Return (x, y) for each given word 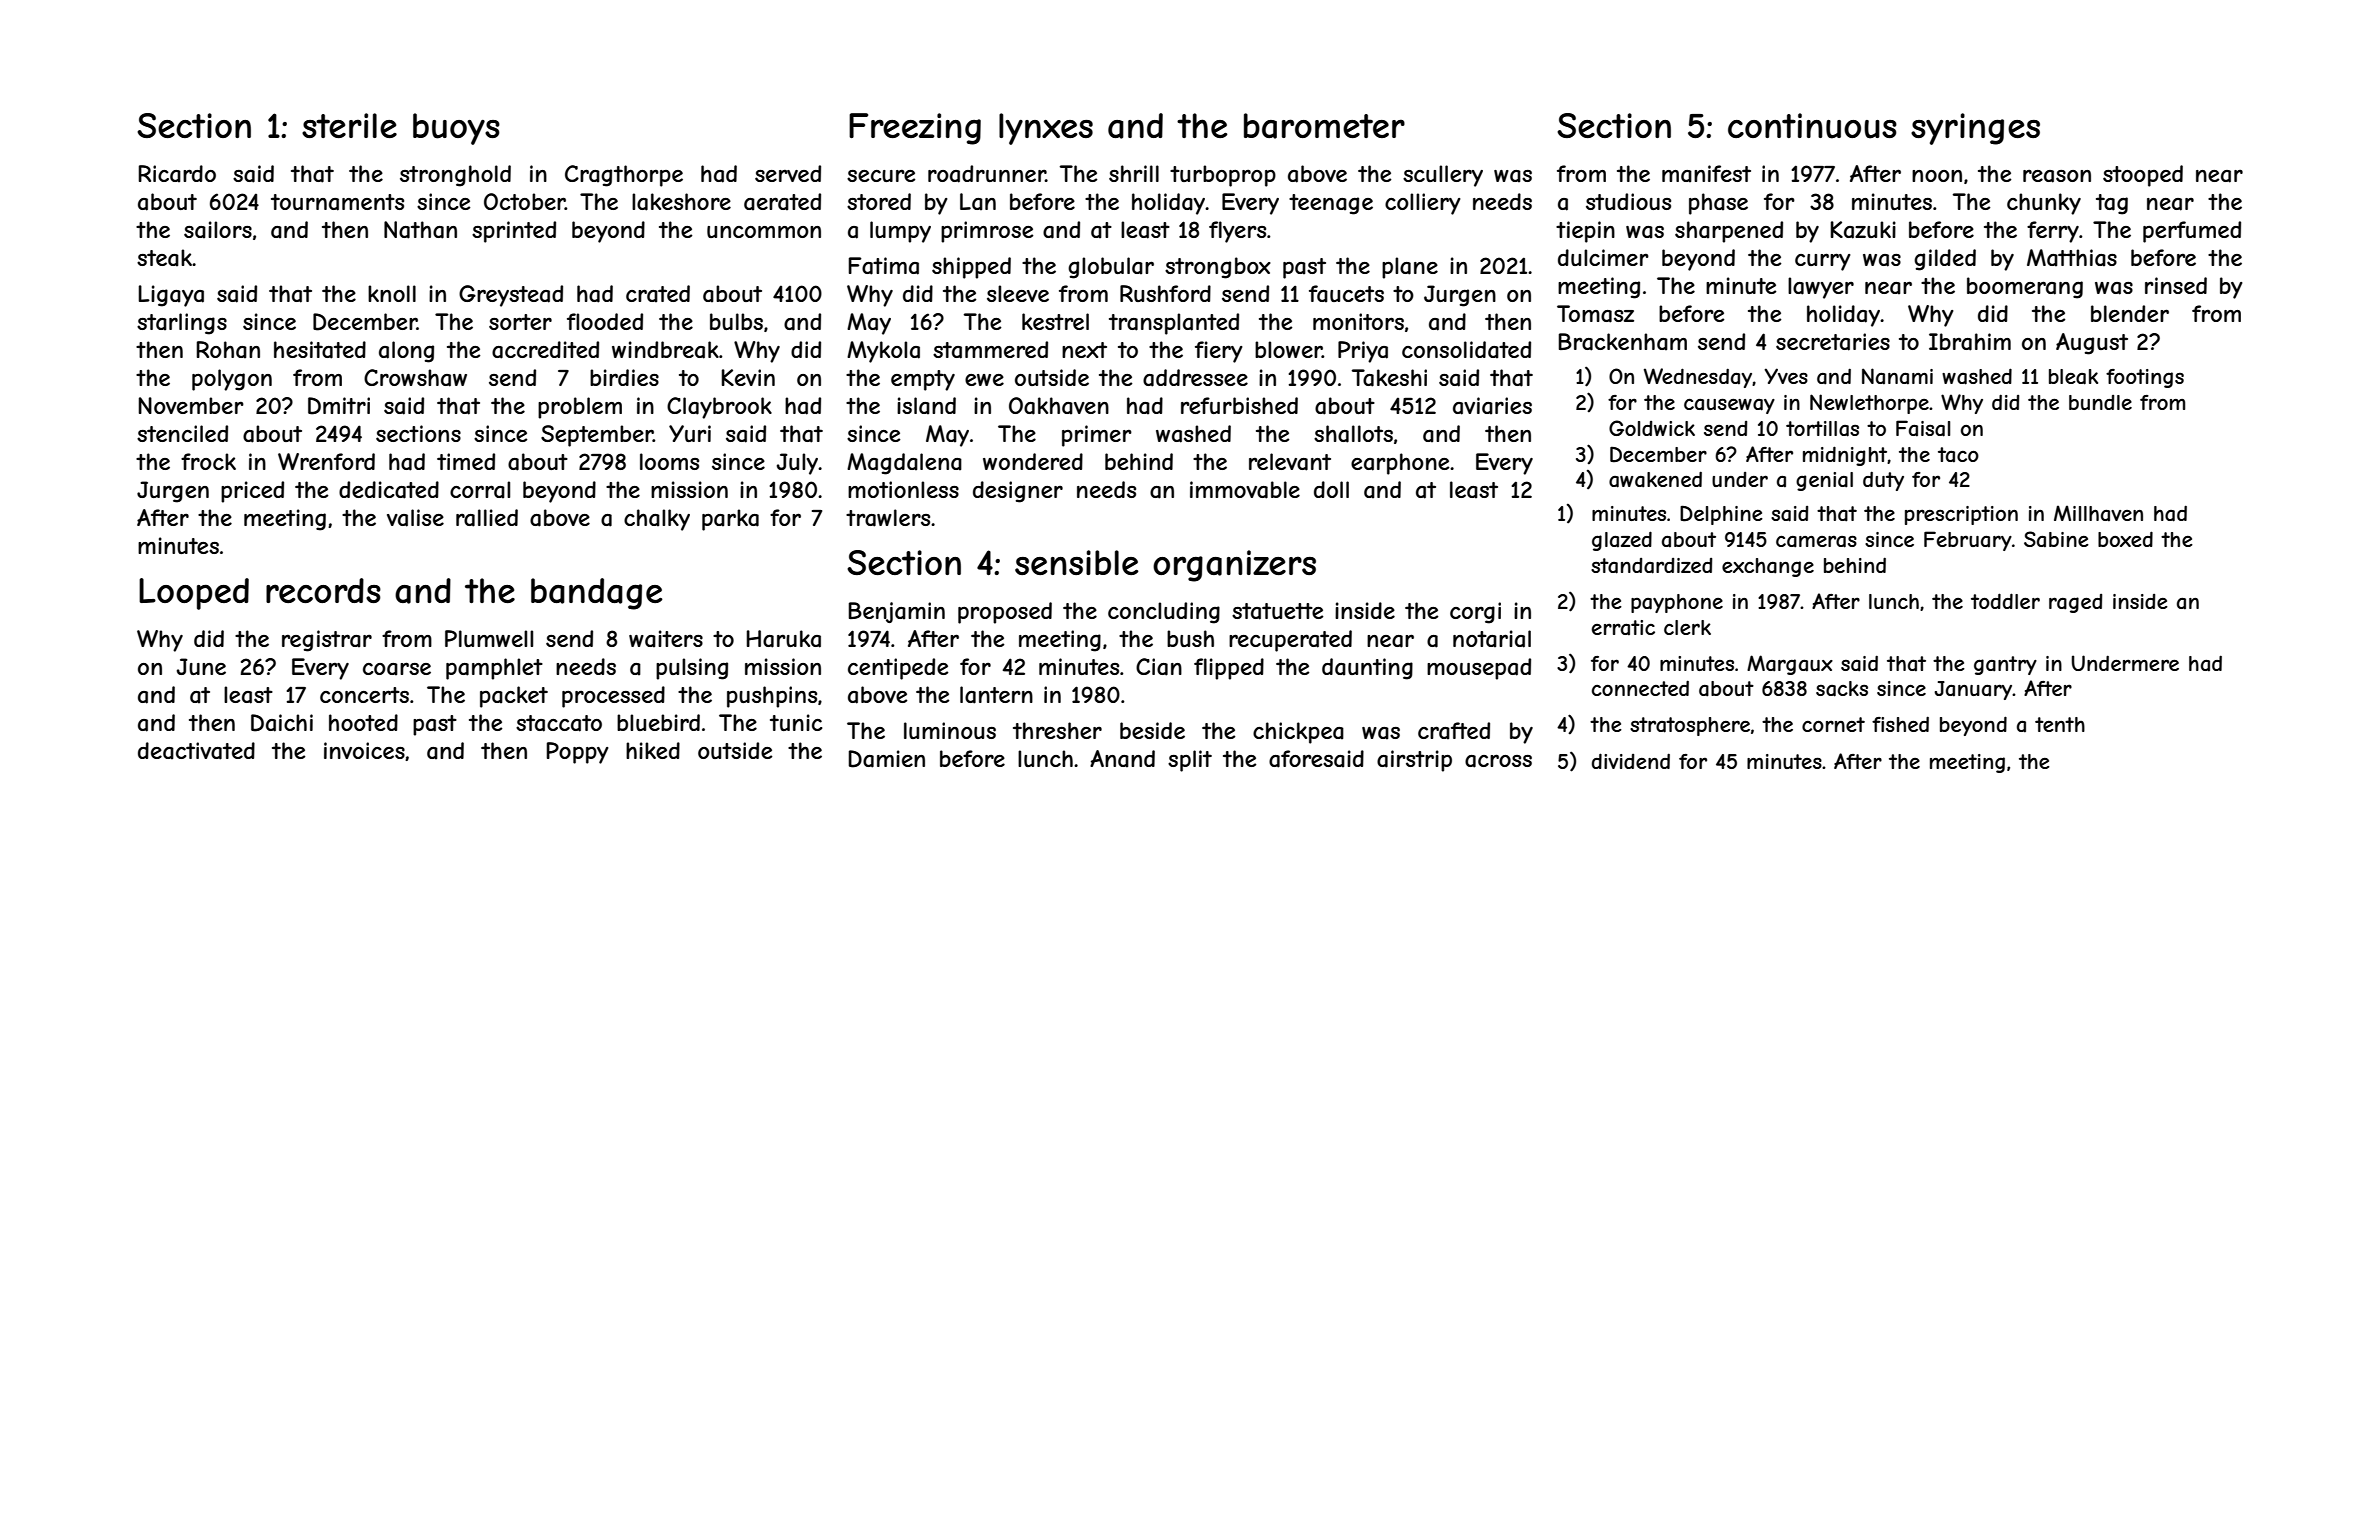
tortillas (1822, 429)
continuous (1812, 126)
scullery (1443, 176)
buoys (456, 129)
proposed (1005, 613)
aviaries (1492, 406)
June (201, 666)
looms (669, 461)
